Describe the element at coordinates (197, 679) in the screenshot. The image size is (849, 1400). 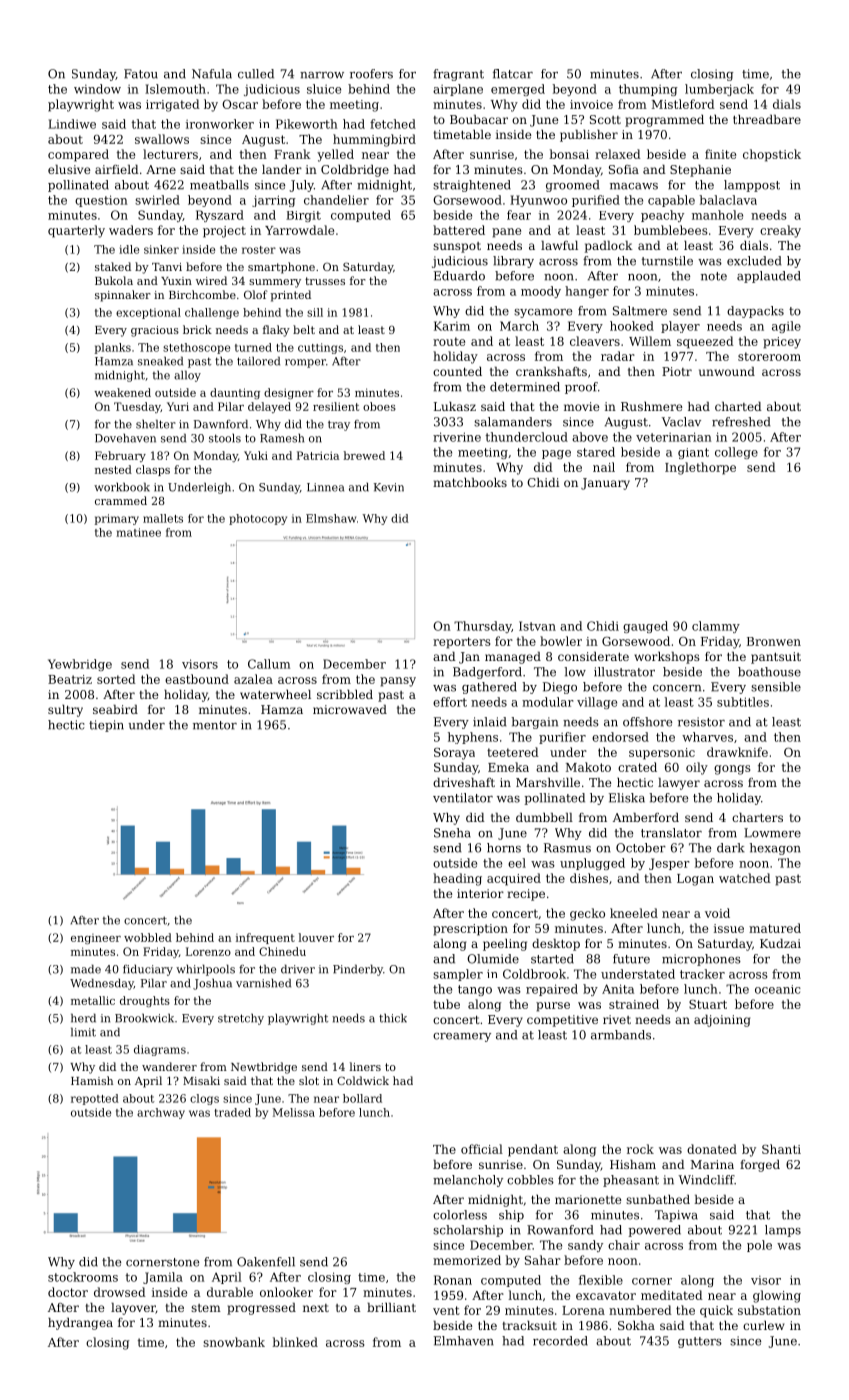
I see `eastbound` at that location.
